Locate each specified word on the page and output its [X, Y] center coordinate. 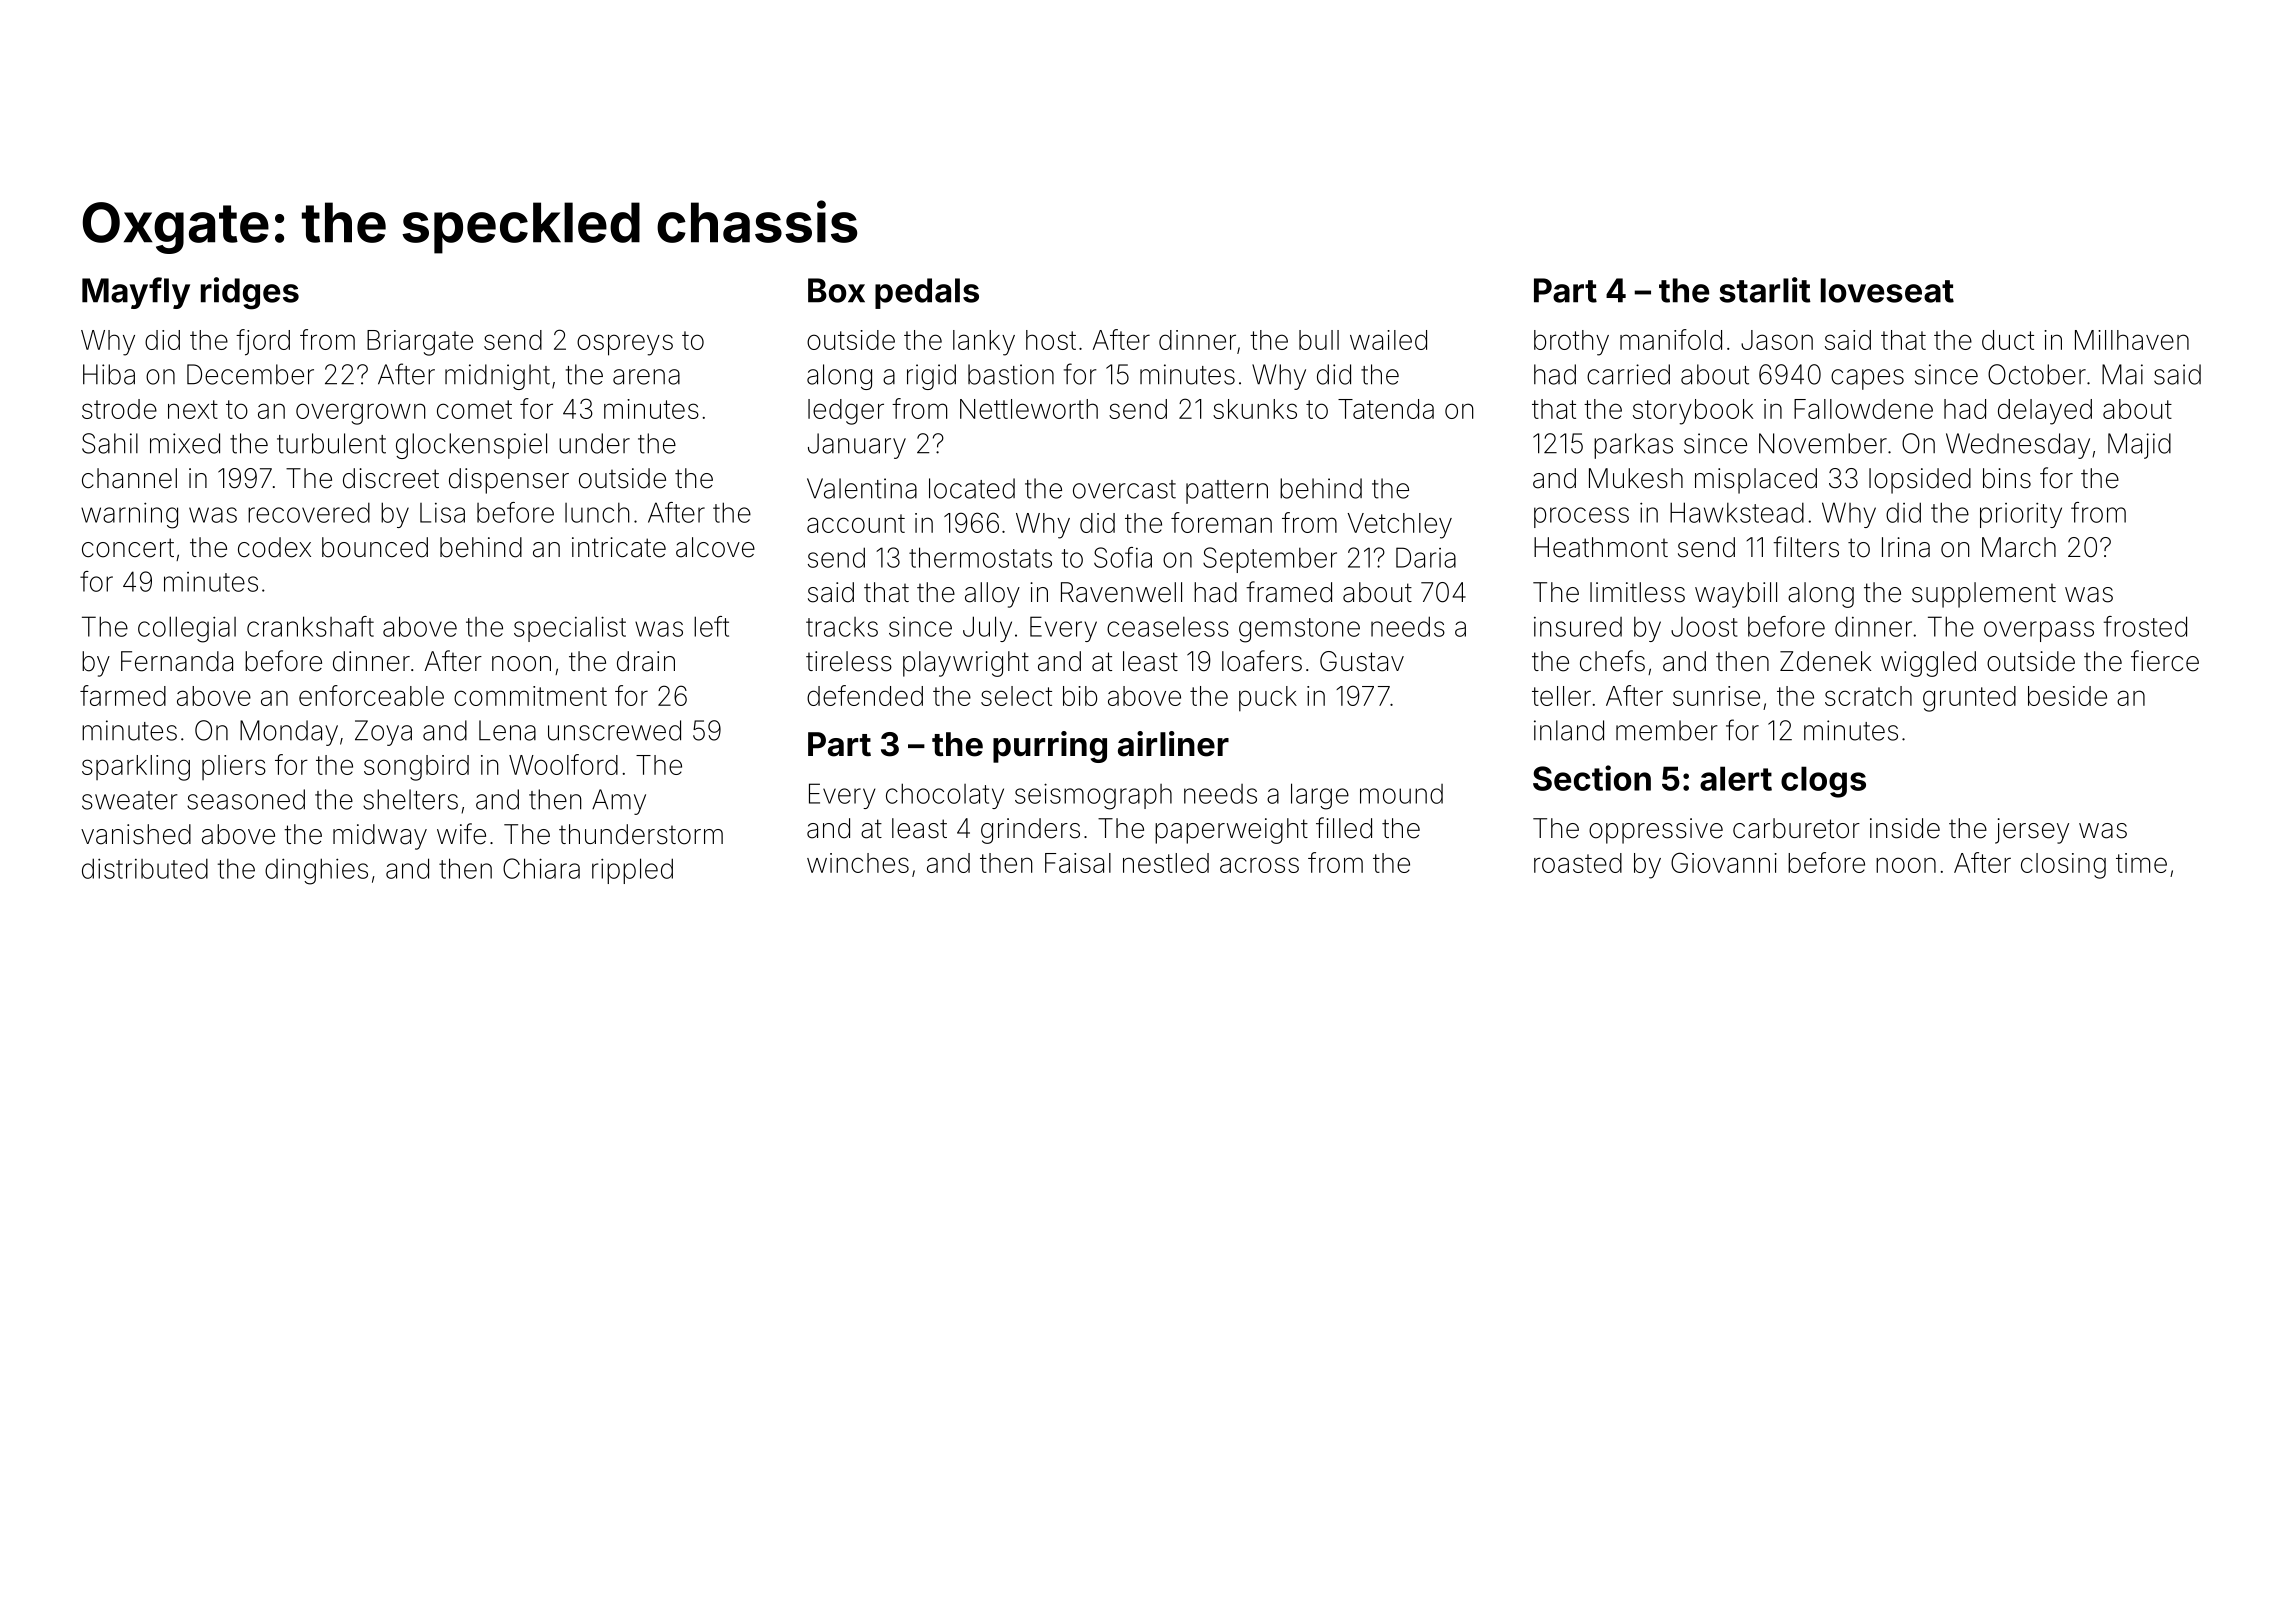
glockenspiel [471, 446]
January [857, 446]
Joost [1704, 627]
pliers [234, 767]
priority [2021, 515]
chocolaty [945, 796]
